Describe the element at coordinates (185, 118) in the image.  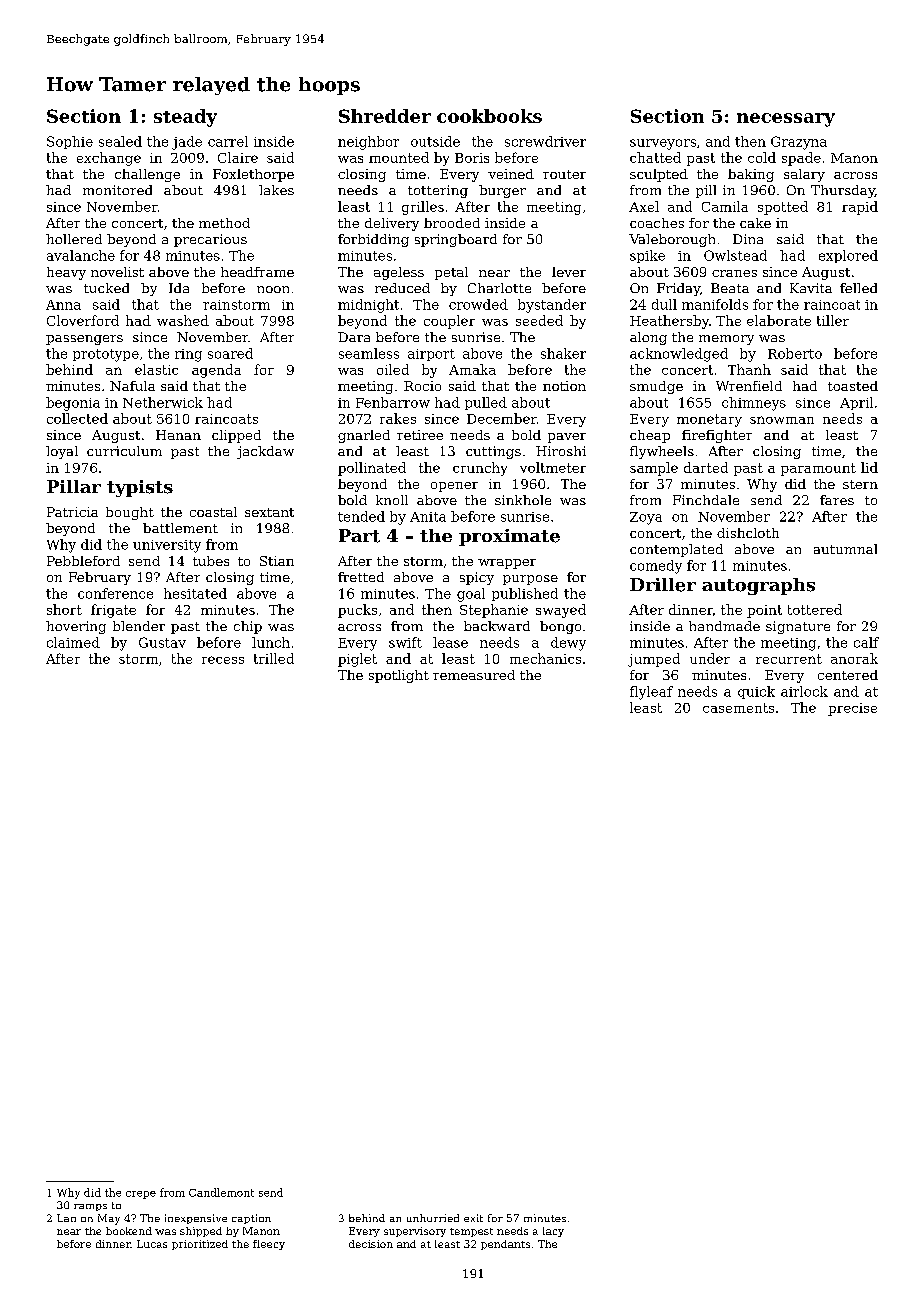
I see `steady` at that location.
